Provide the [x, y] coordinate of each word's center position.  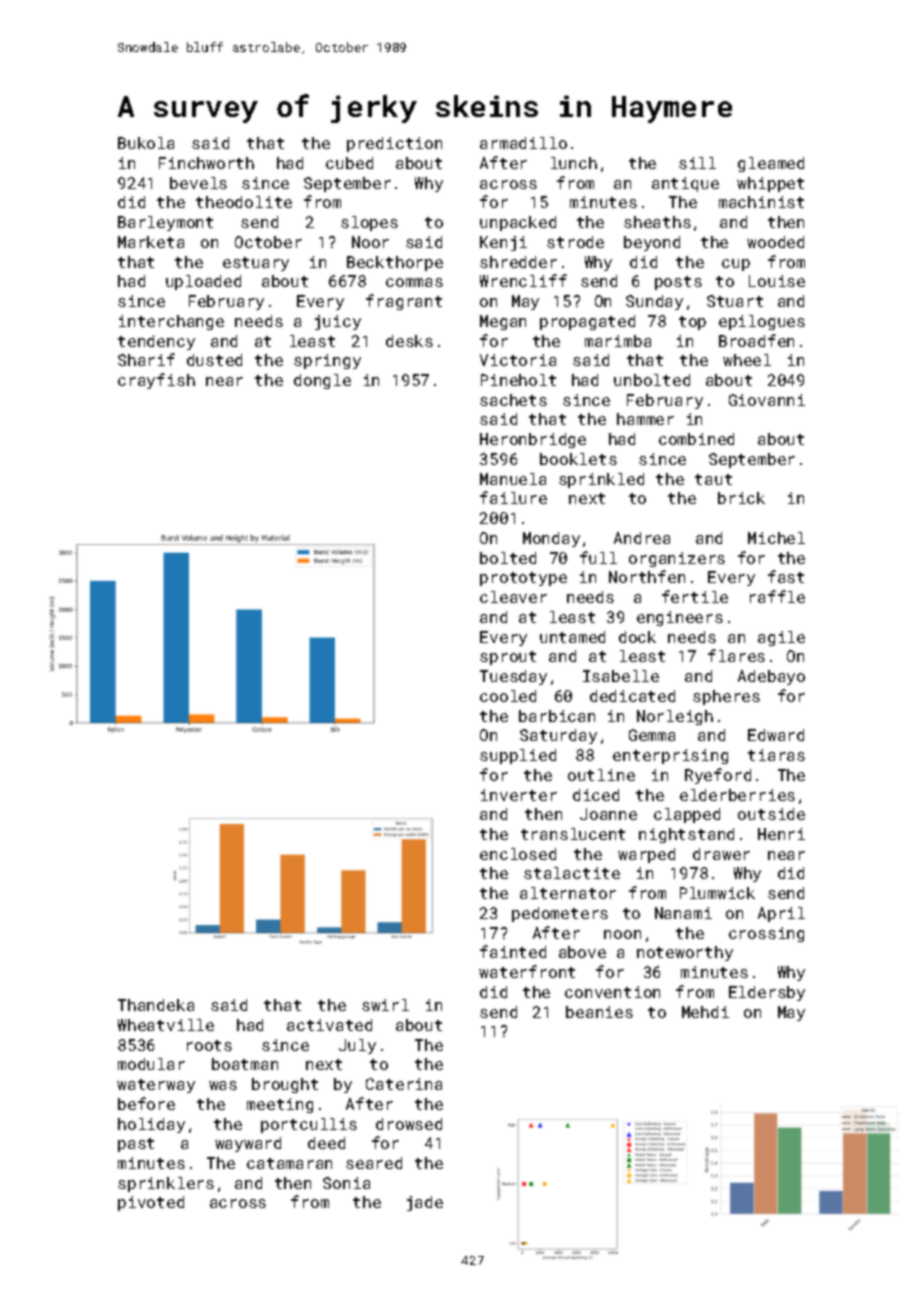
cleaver [513, 597]
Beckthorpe [395, 263]
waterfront [527, 971]
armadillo [523, 143]
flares [736, 655]
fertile [695, 596]
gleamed [771, 164]
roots [209, 1045]
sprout [508, 658]
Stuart [735, 301]
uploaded [203, 282]
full [598, 557]
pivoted [151, 1203]
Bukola [146, 143]
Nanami [683, 913]
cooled [508, 696]
